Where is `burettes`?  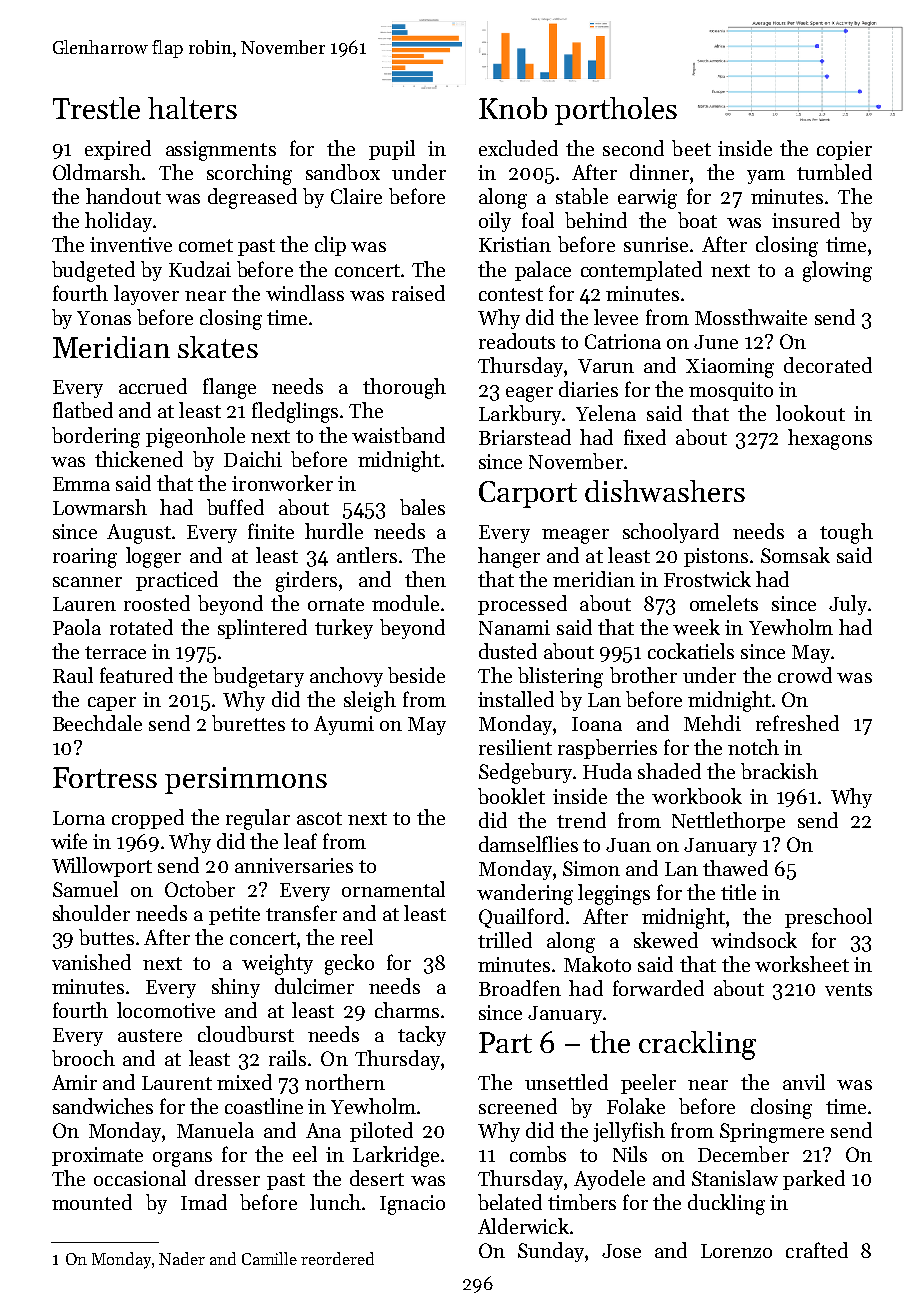 burettes is located at coordinates (248, 723).
